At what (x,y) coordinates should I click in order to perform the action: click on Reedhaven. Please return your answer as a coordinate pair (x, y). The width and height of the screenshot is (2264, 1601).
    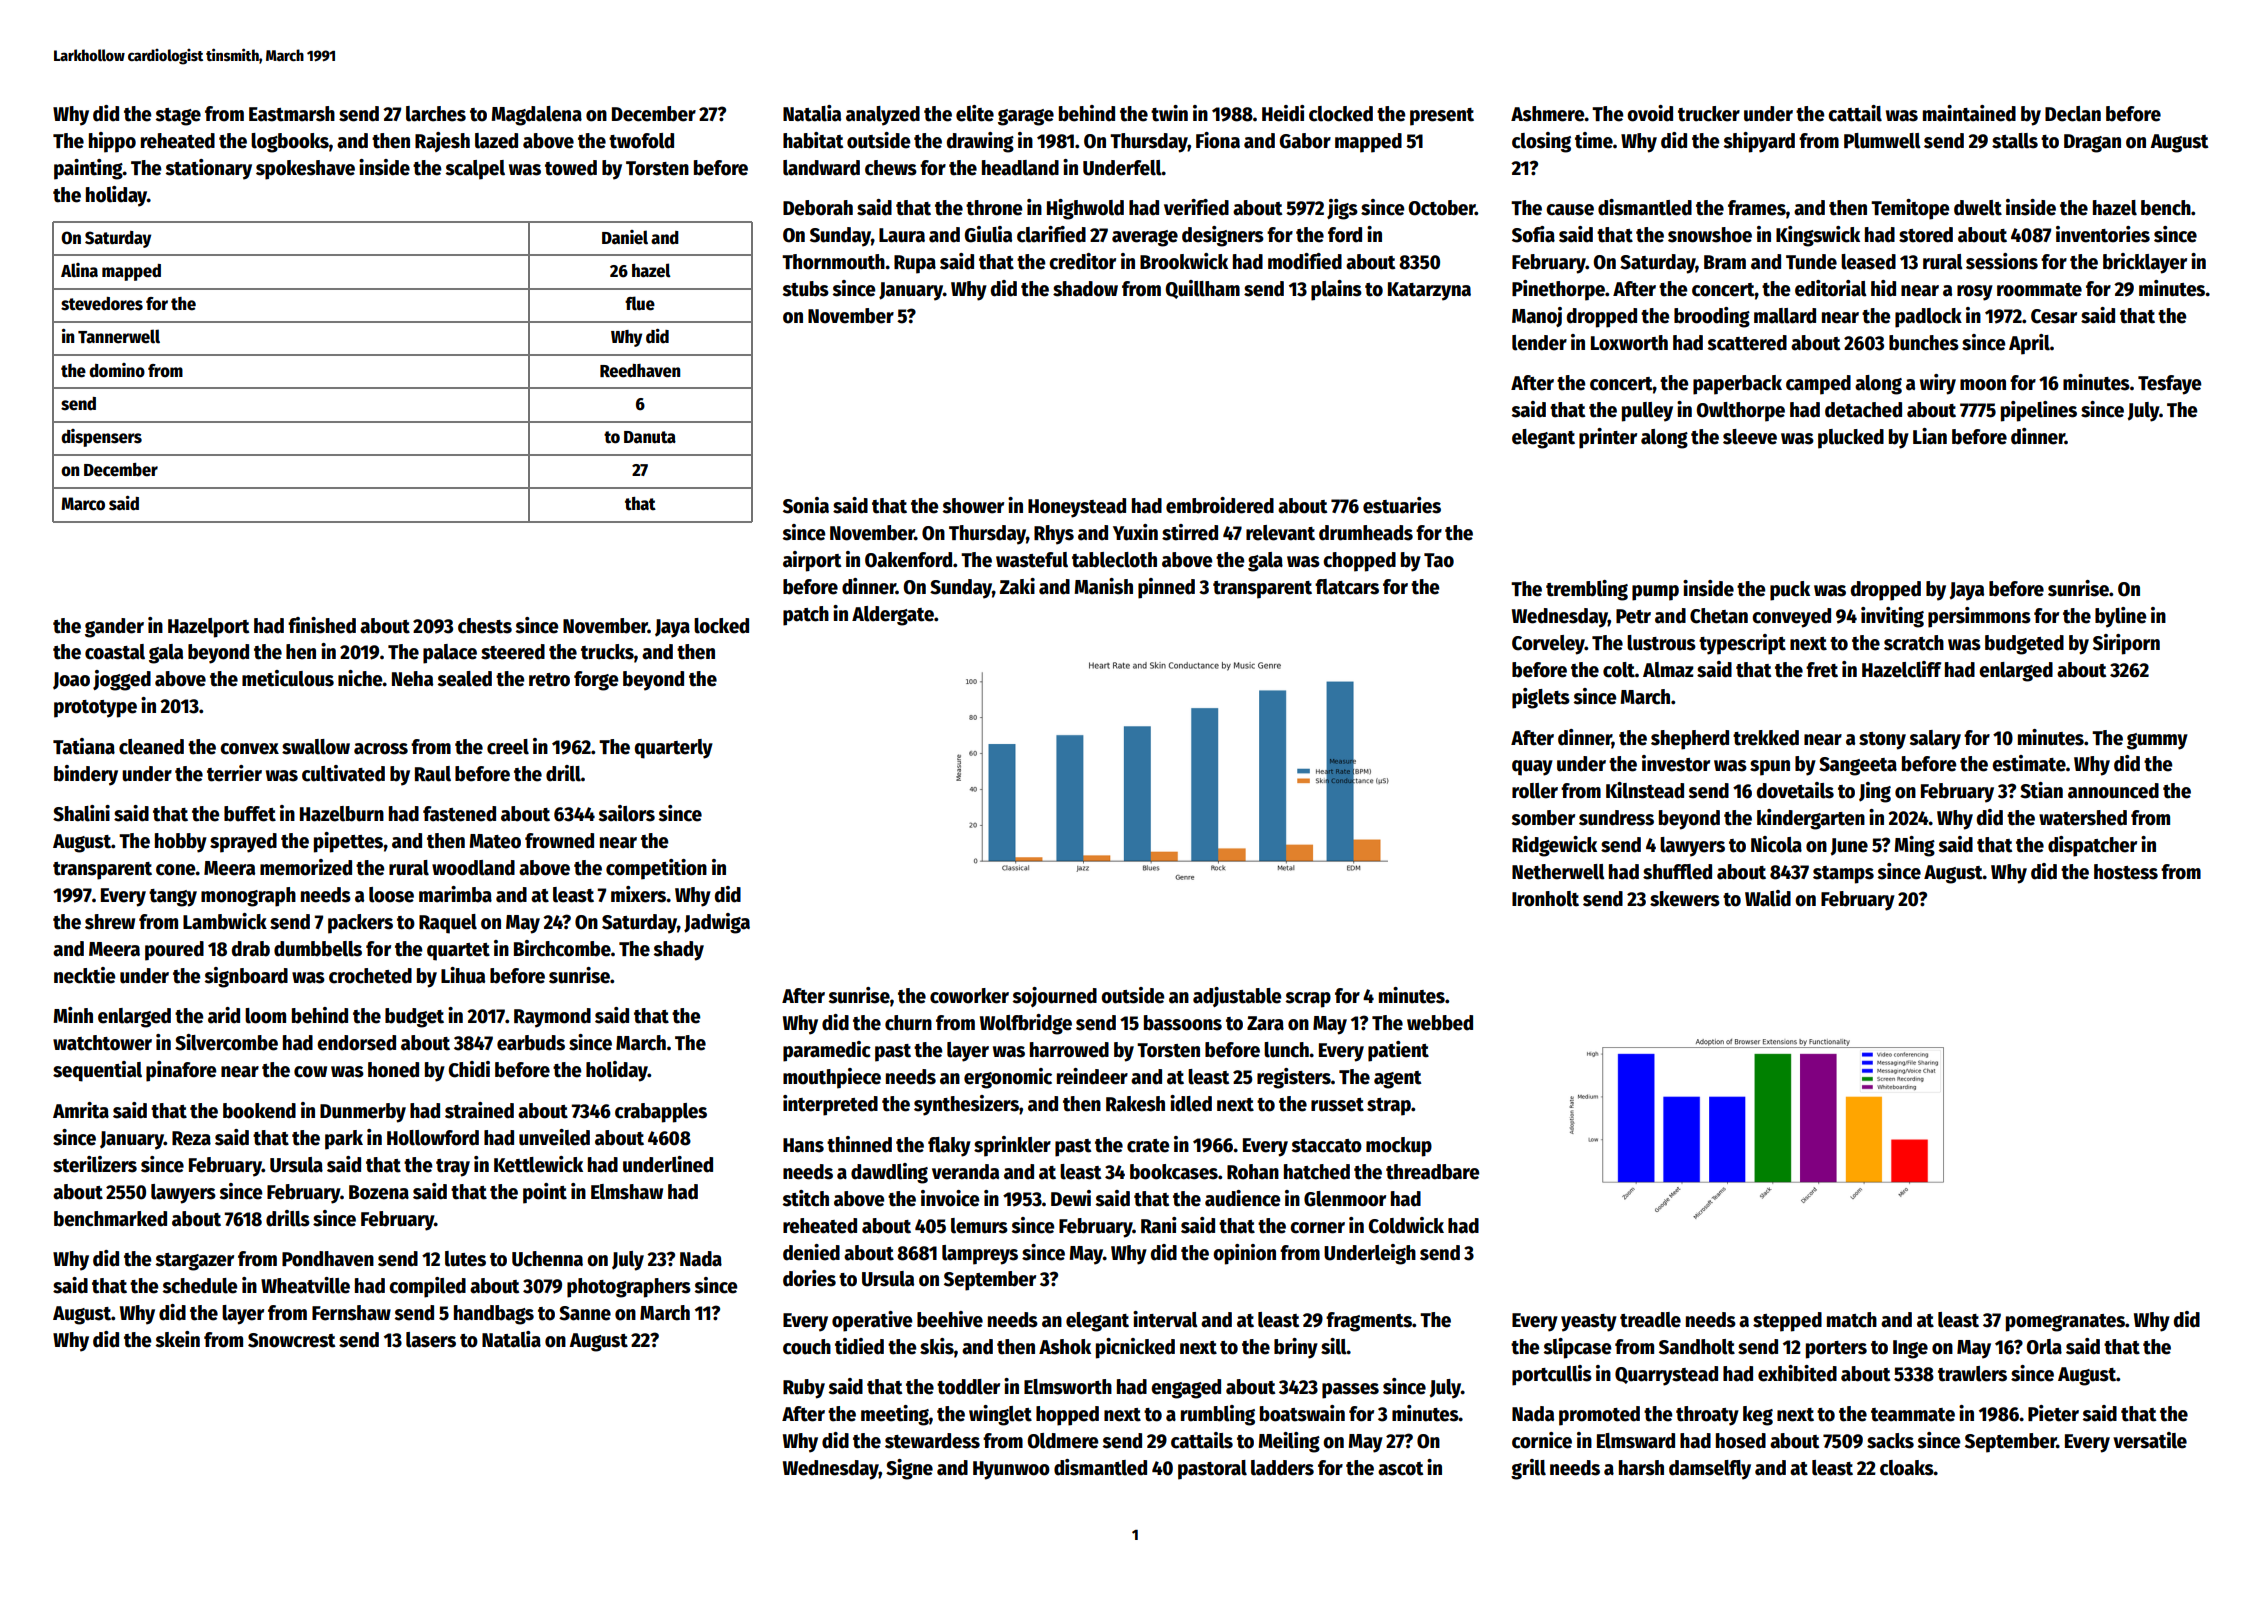
    Looking at the image, I should click on (640, 371).
